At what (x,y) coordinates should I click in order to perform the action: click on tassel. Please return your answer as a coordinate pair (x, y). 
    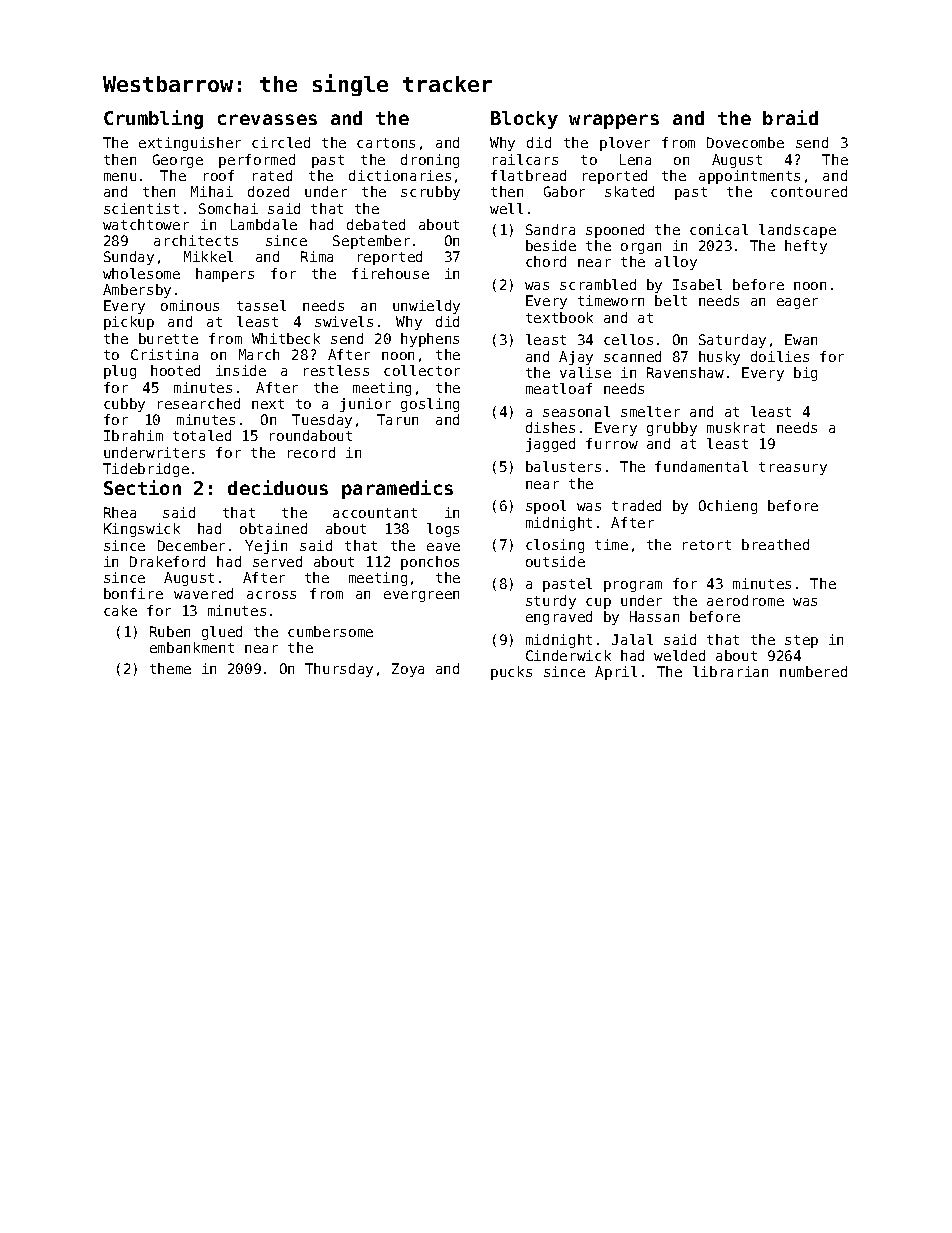
    Looking at the image, I should click on (261, 305).
